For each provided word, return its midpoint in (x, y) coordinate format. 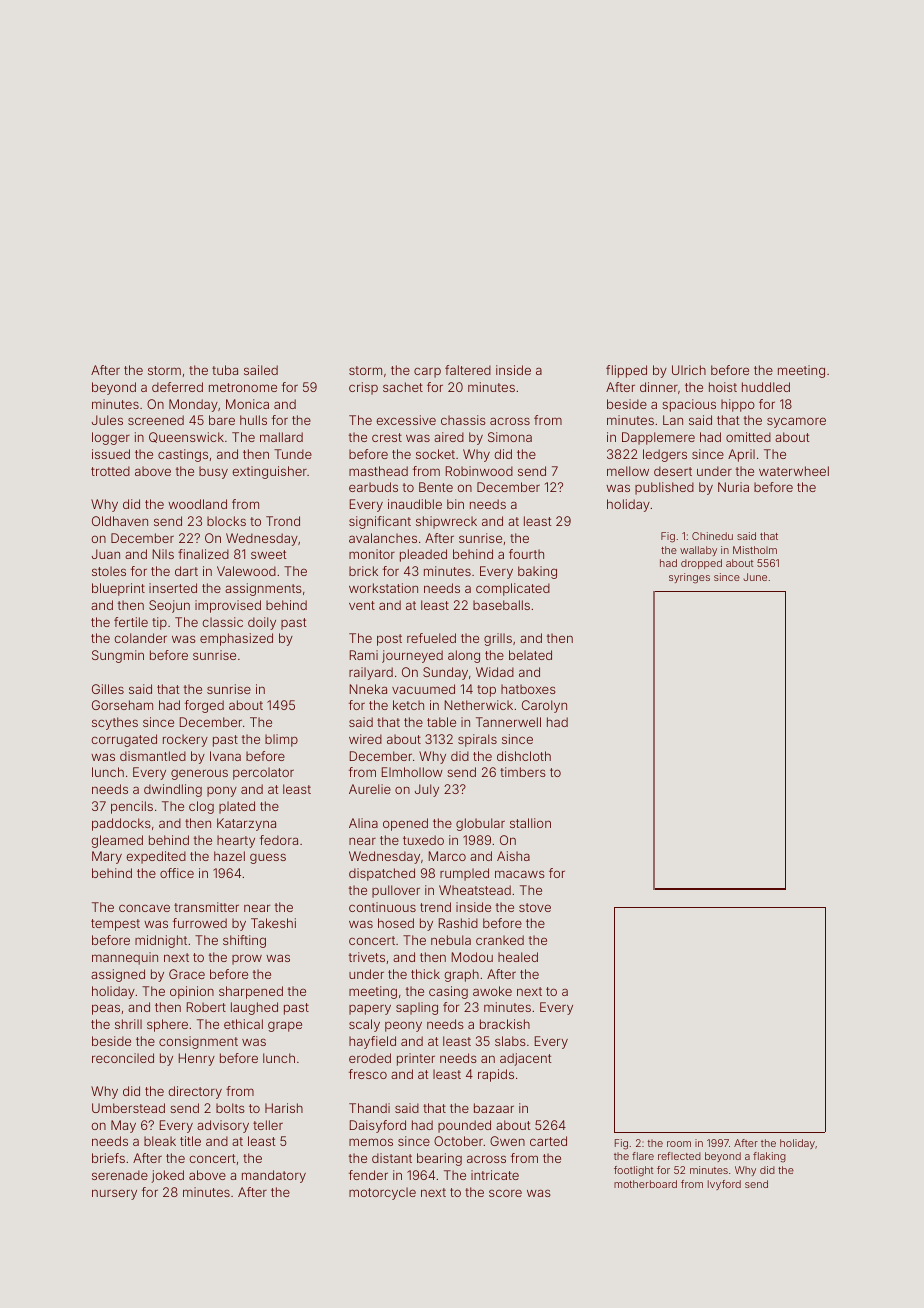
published (664, 488)
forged (204, 706)
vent (362, 605)
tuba (225, 370)
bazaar (494, 1108)
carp (427, 372)
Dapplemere (658, 438)
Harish (284, 1108)
